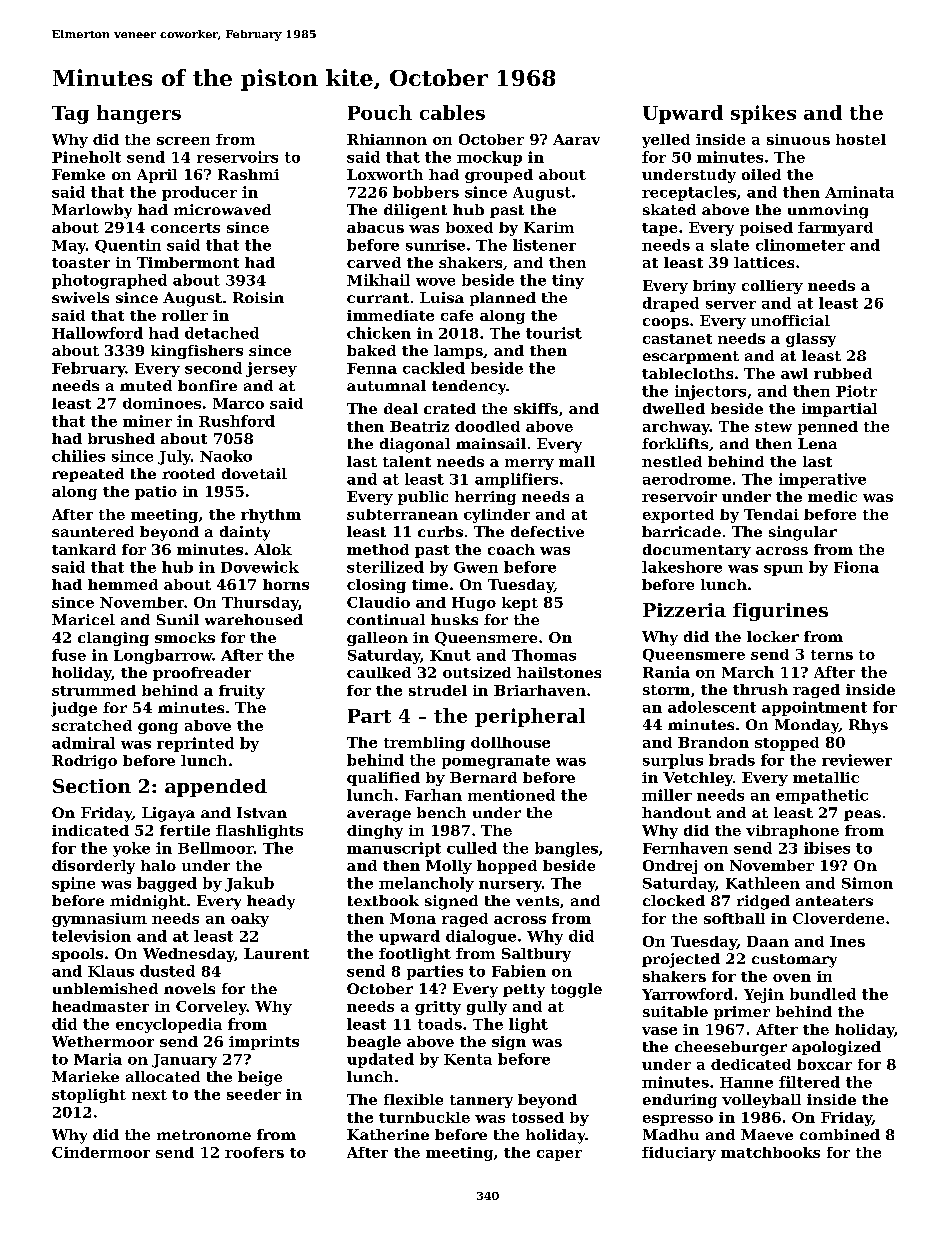 This screenshot has width=952, height=1233. What do you see at coordinates (121, 438) in the screenshot?
I see `brushed` at bounding box center [121, 438].
